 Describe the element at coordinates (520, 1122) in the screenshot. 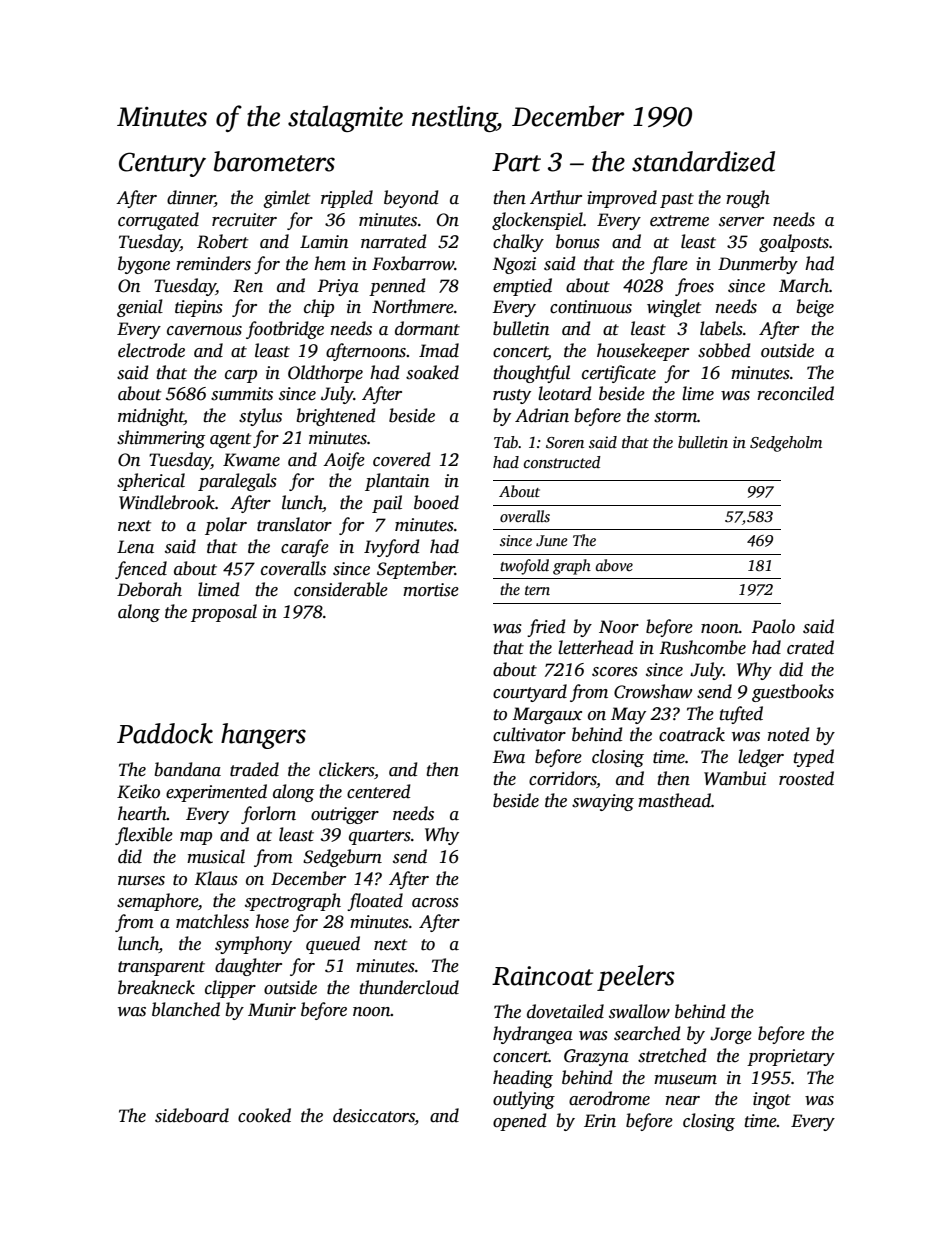

I see `opened` at that location.
